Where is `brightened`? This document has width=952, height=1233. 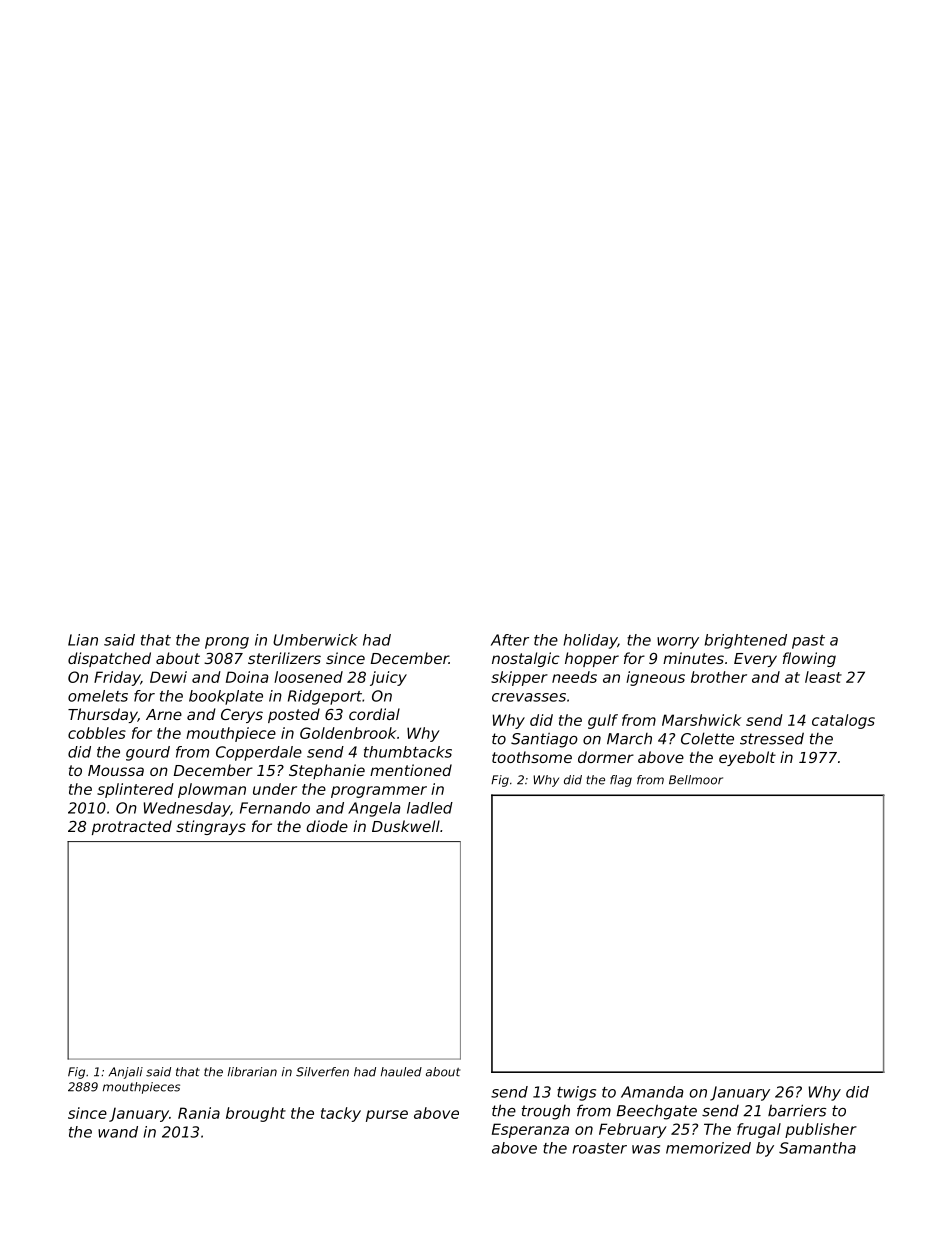 brightened is located at coordinates (745, 641).
